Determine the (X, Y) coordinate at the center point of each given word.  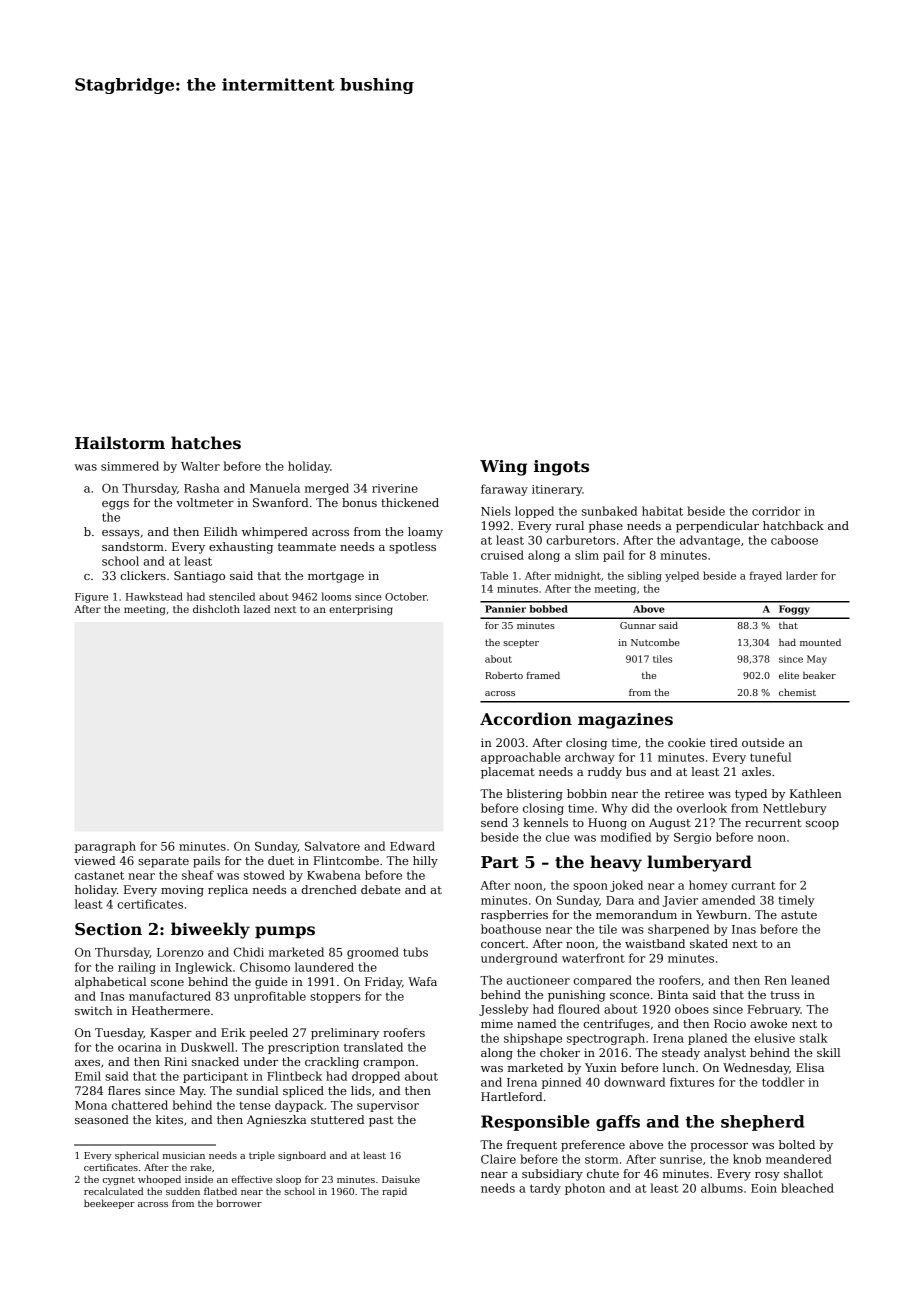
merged (327, 489)
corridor (776, 511)
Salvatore (332, 846)
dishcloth (216, 609)
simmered (130, 466)
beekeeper (109, 1204)
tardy (545, 1189)
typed (751, 795)
